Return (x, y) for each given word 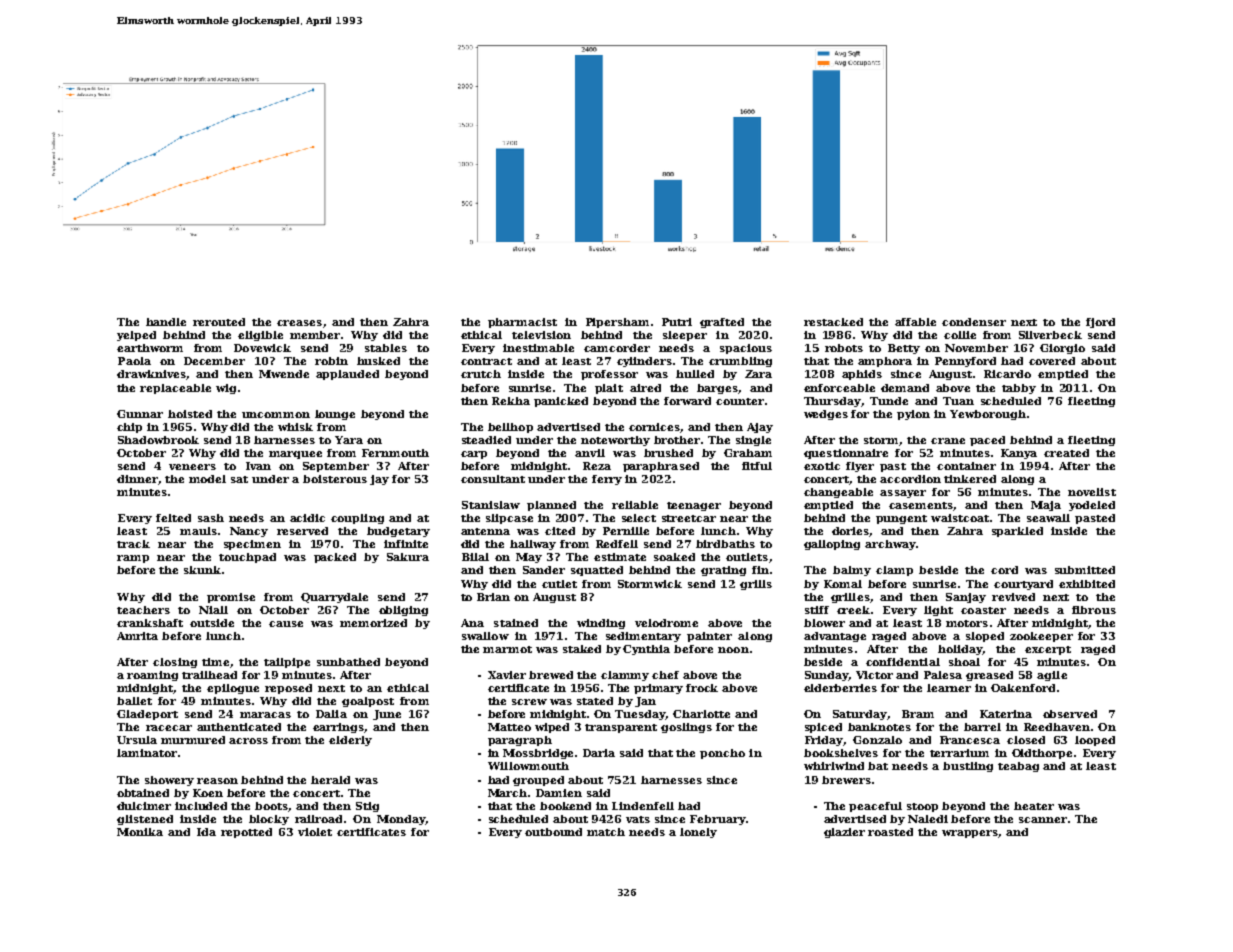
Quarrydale (334, 598)
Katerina (1006, 714)
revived (1013, 597)
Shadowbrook (158, 440)
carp (474, 455)
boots (272, 807)
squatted (597, 571)
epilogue (233, 689)
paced (987, 441)
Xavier (507, 675)
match (606, 832)
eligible (260, 336)
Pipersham (617, 323)
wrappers (970, 834)
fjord (1100, 323)
